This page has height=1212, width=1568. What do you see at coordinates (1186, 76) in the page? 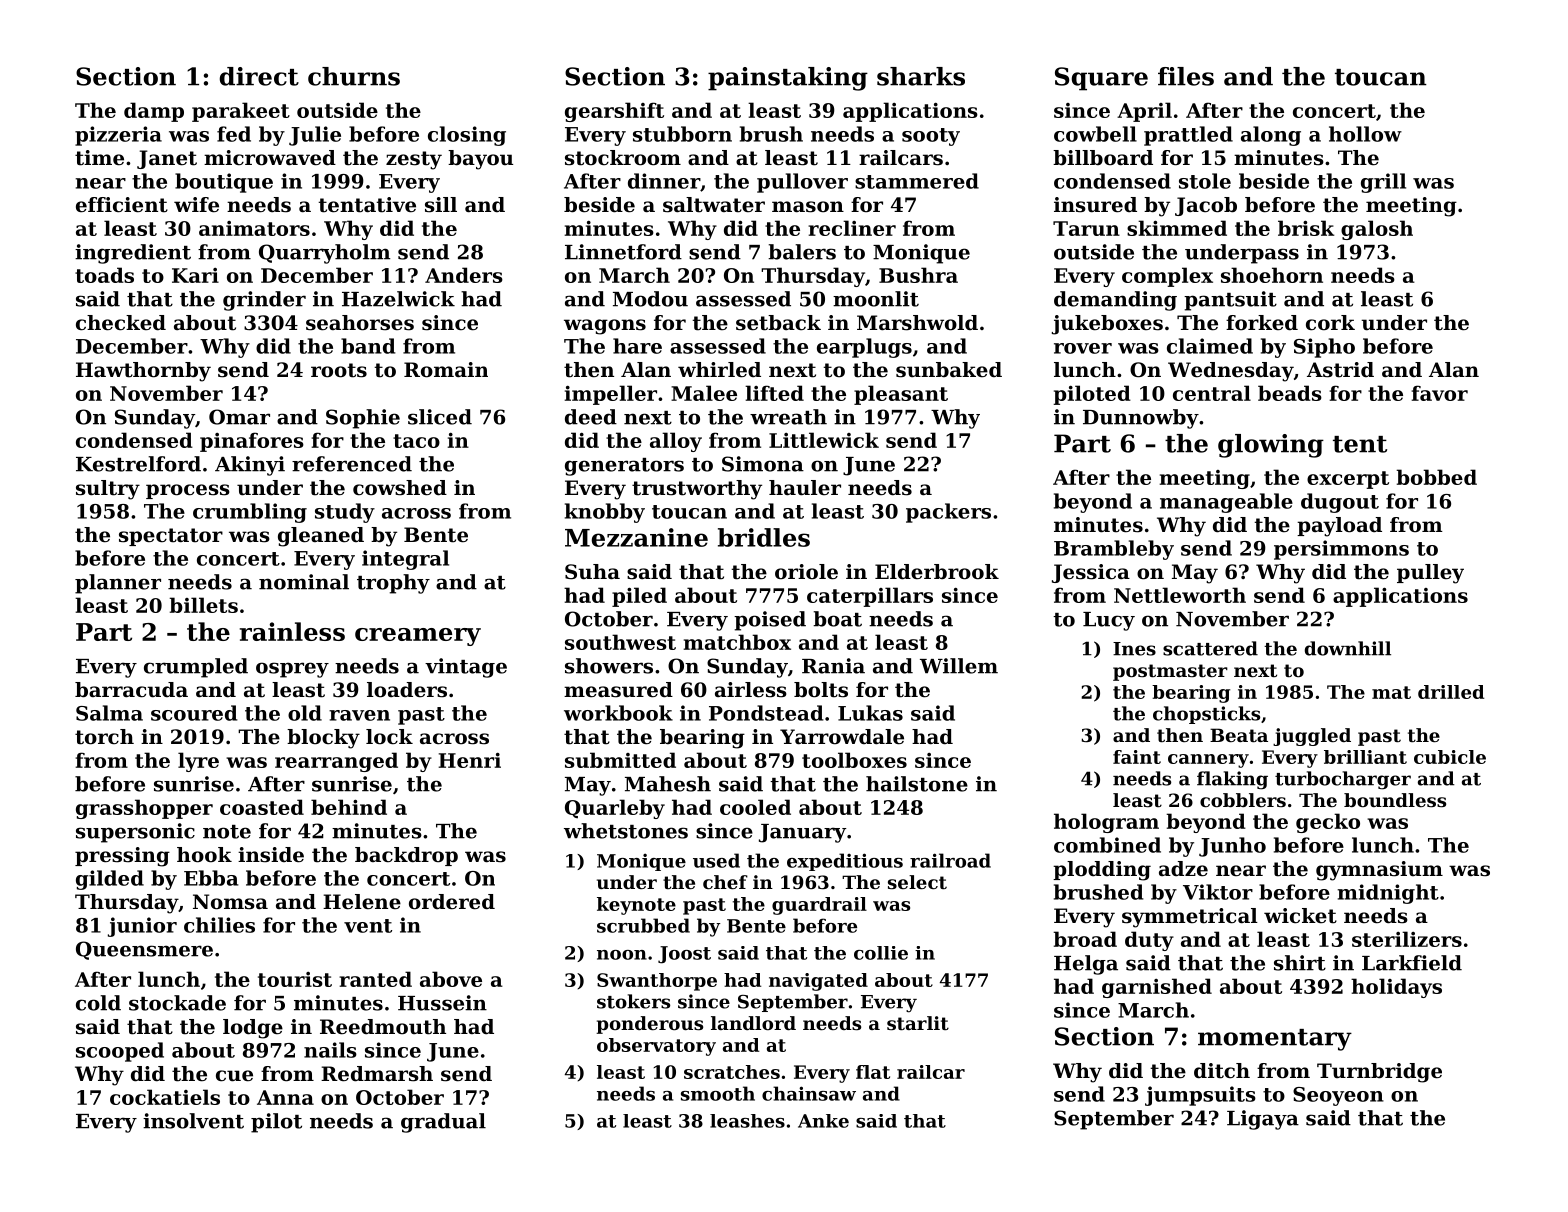
I see `files` at bounding box center [1186, 76].
